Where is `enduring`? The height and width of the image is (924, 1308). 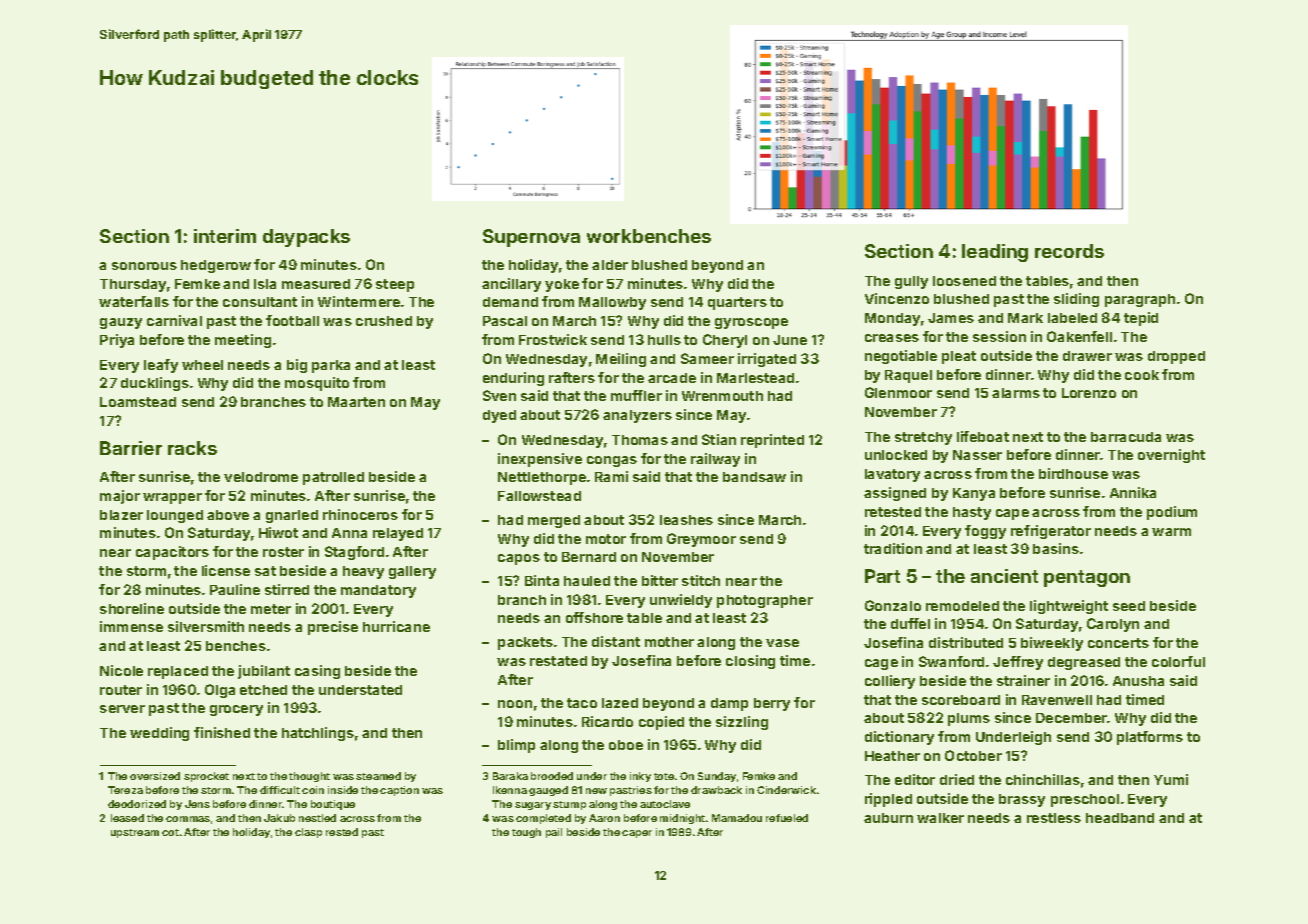 enduring is located at coordinates (513, 379).
